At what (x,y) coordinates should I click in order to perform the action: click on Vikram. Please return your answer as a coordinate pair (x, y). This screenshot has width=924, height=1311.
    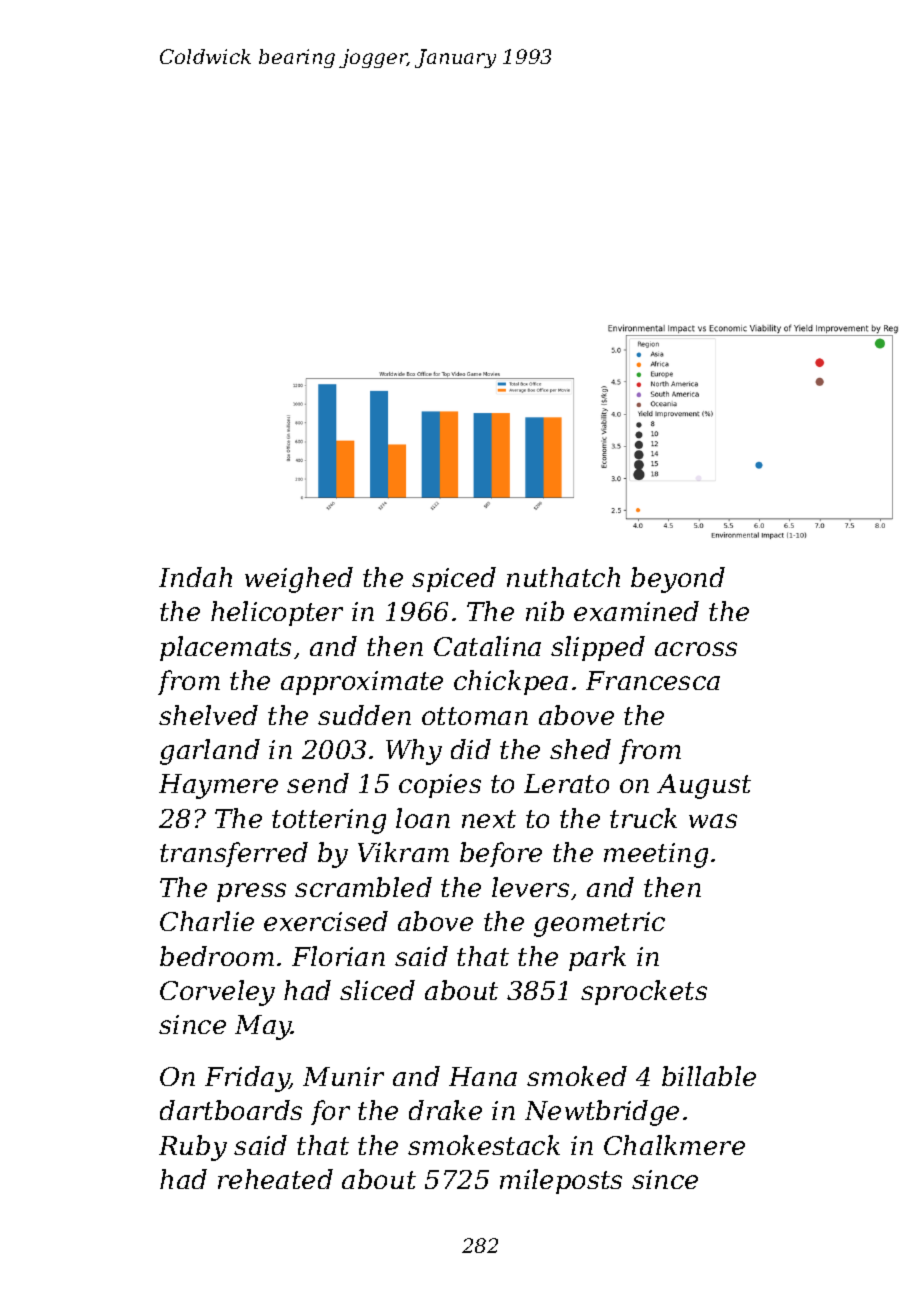
    Looking at the image, I should click on (403, 852).
